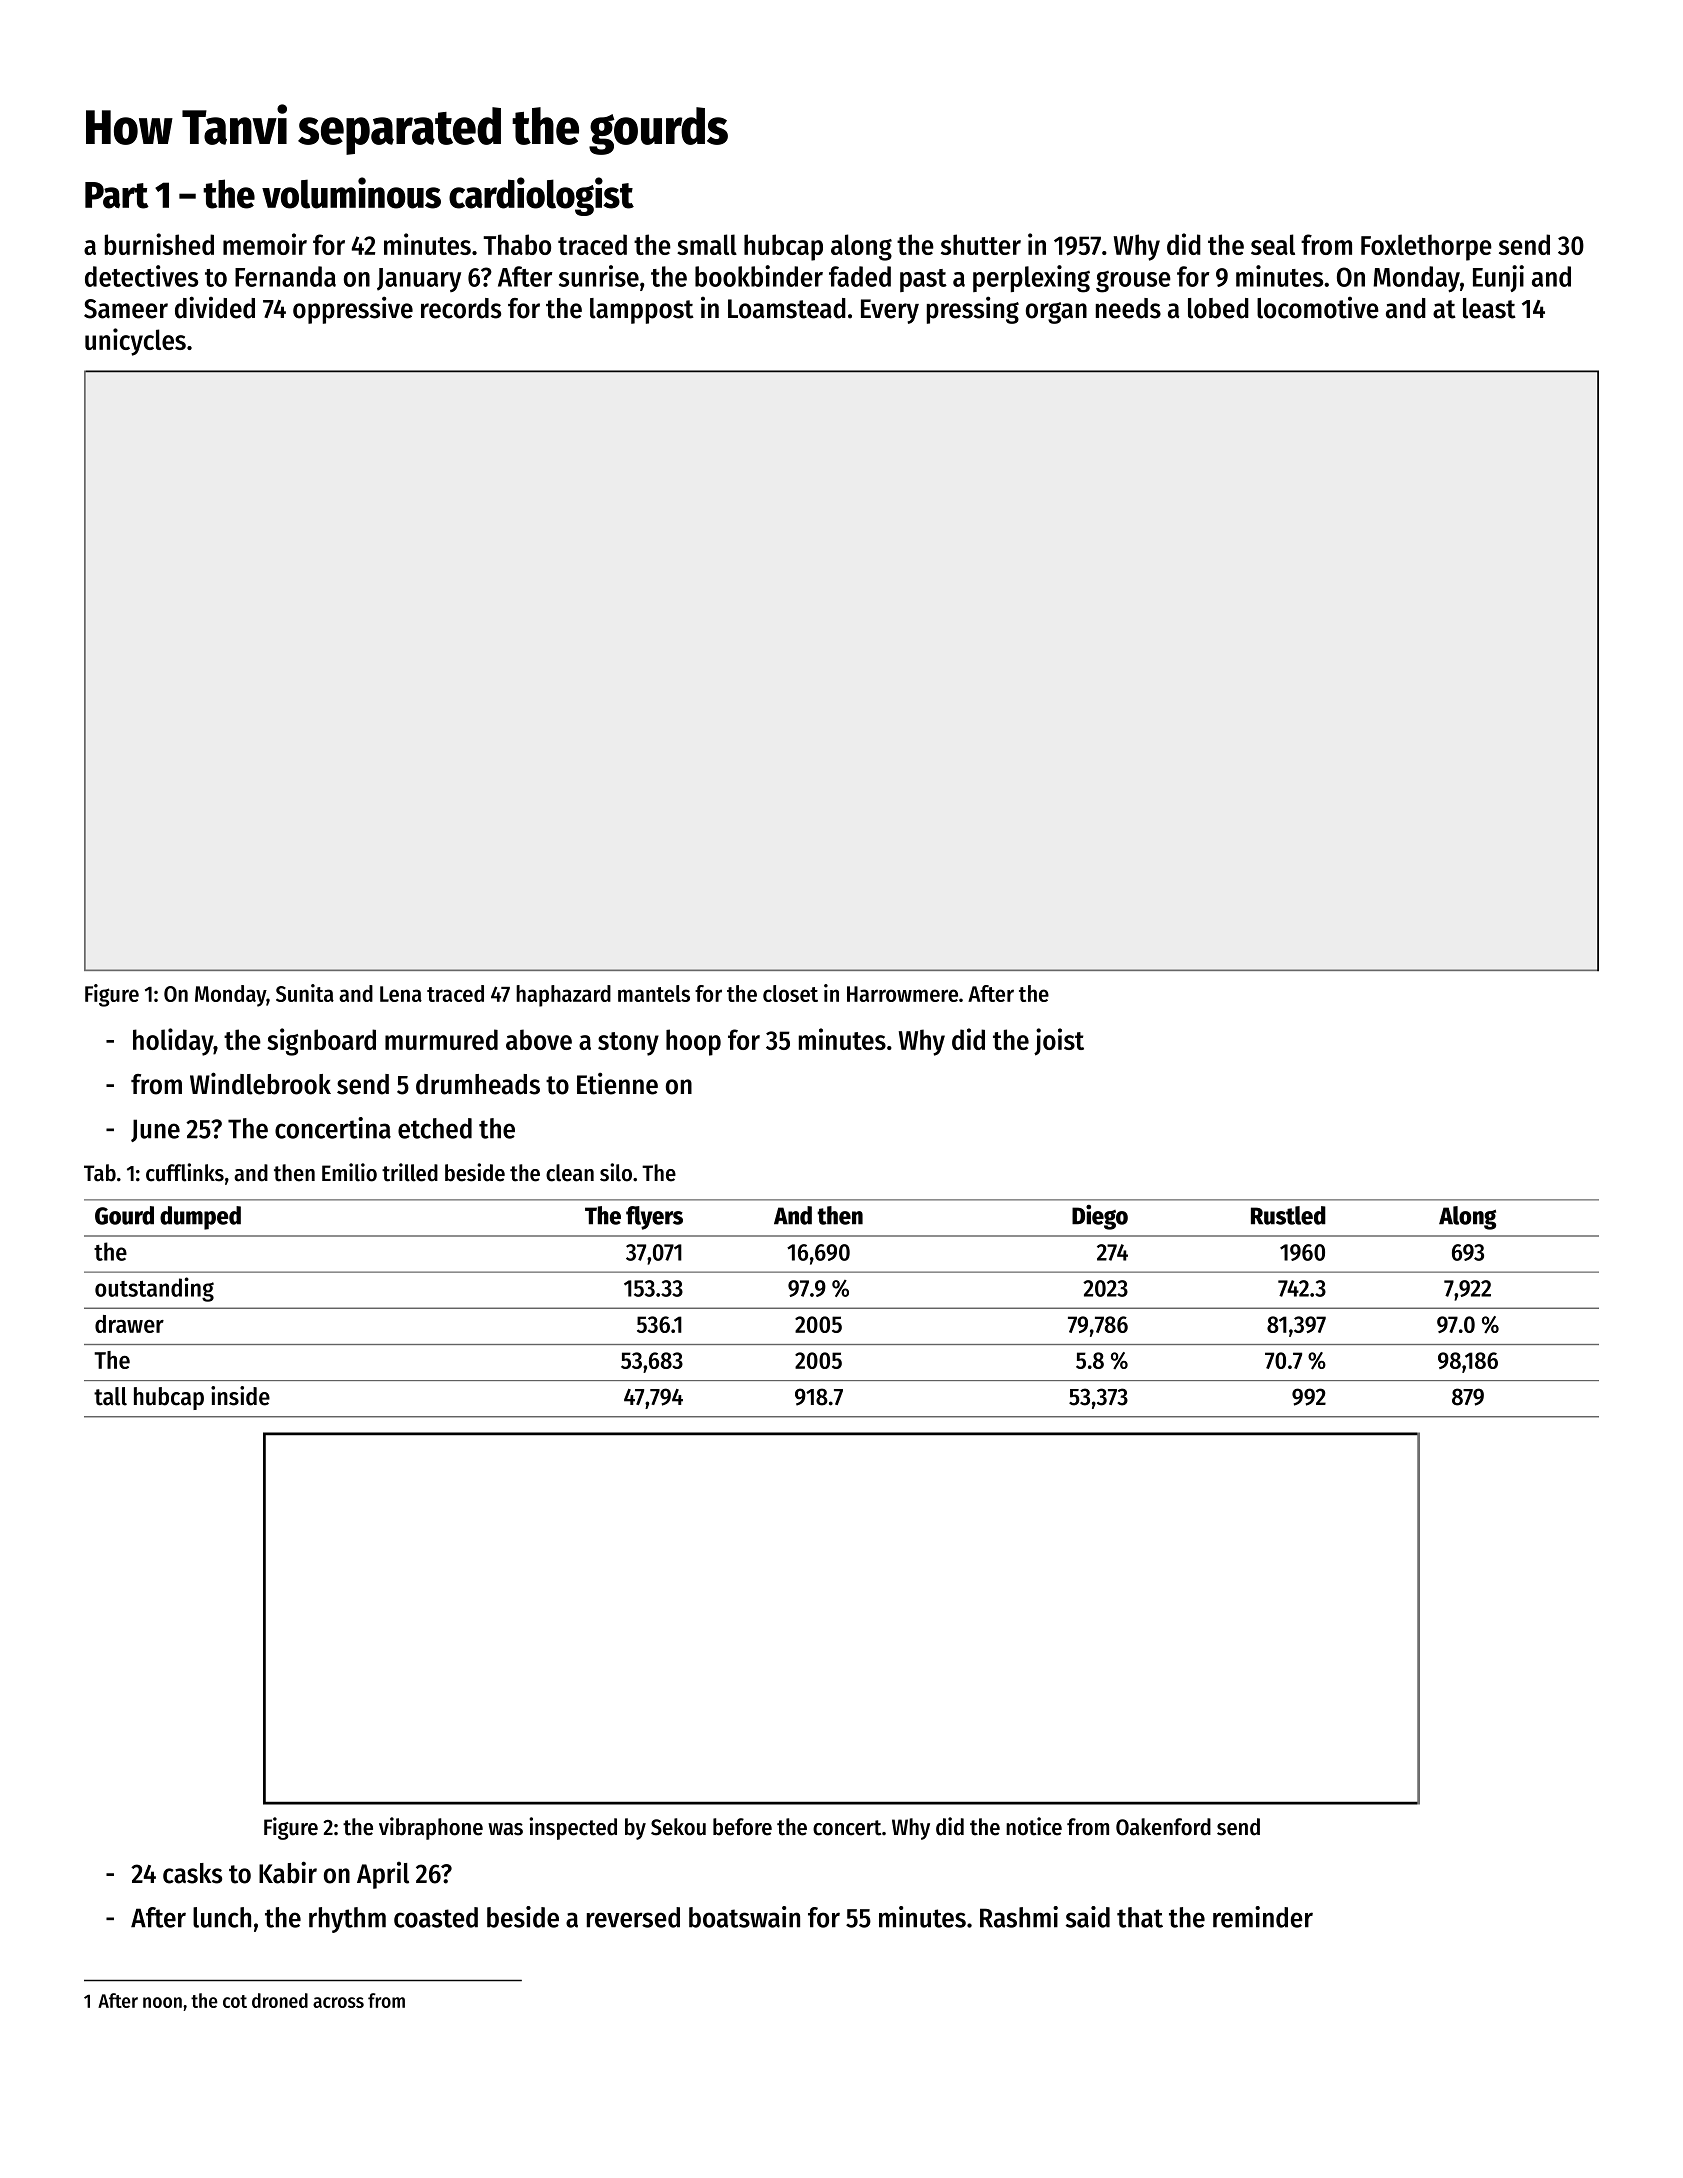 The height and width of the document is (2178, 1683). Describe the element at coordinates (1059, 1042) in the document. I see `joist` at that location.
